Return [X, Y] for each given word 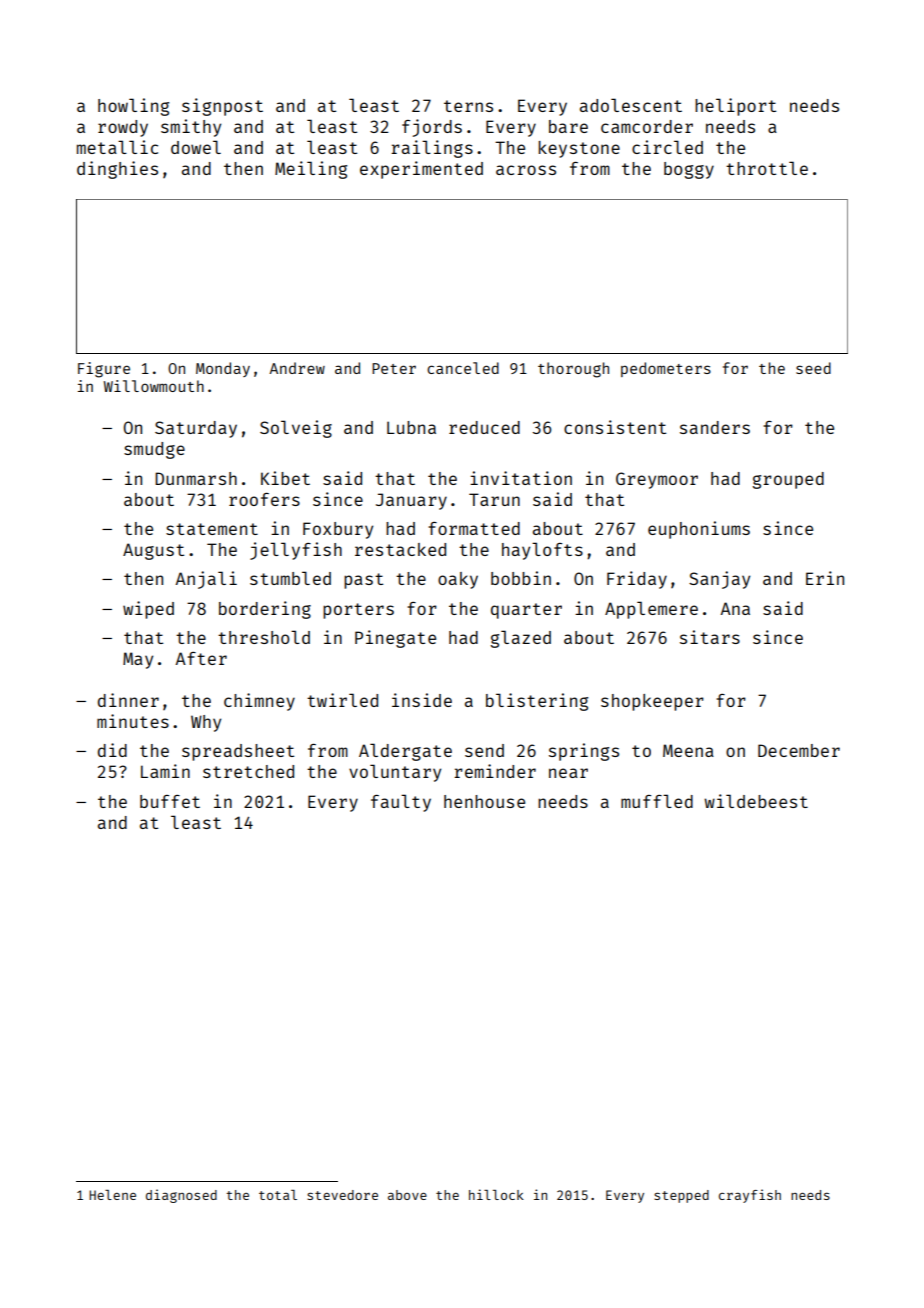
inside [422, 700]
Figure [104, 370]
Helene [112, 1195]
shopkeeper [652, 702]
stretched [248, 771]
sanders [715, 427]
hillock [496, 1194]
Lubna [411, 427]
